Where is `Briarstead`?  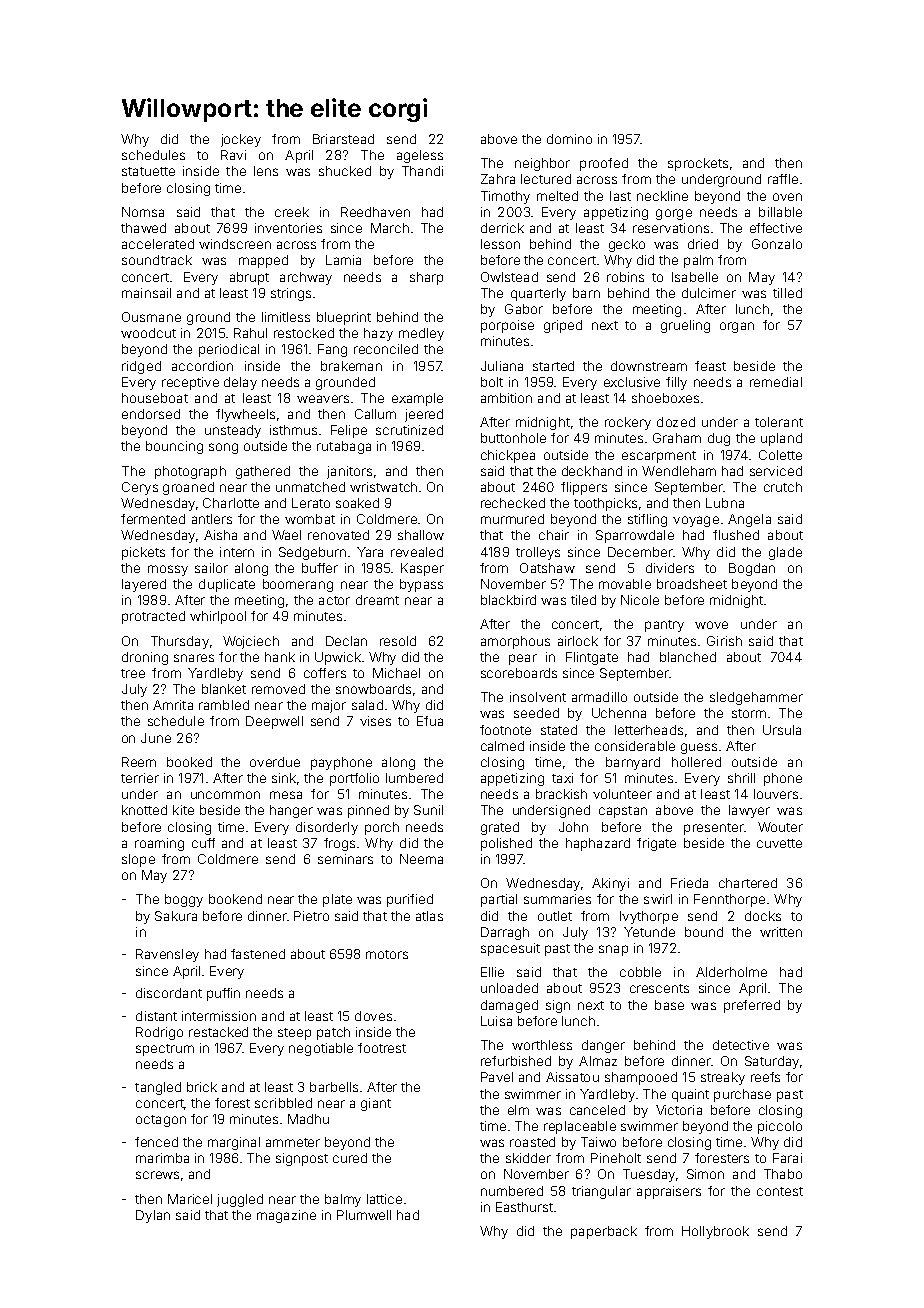 Briarstead is located at coordinates (343, 139).
